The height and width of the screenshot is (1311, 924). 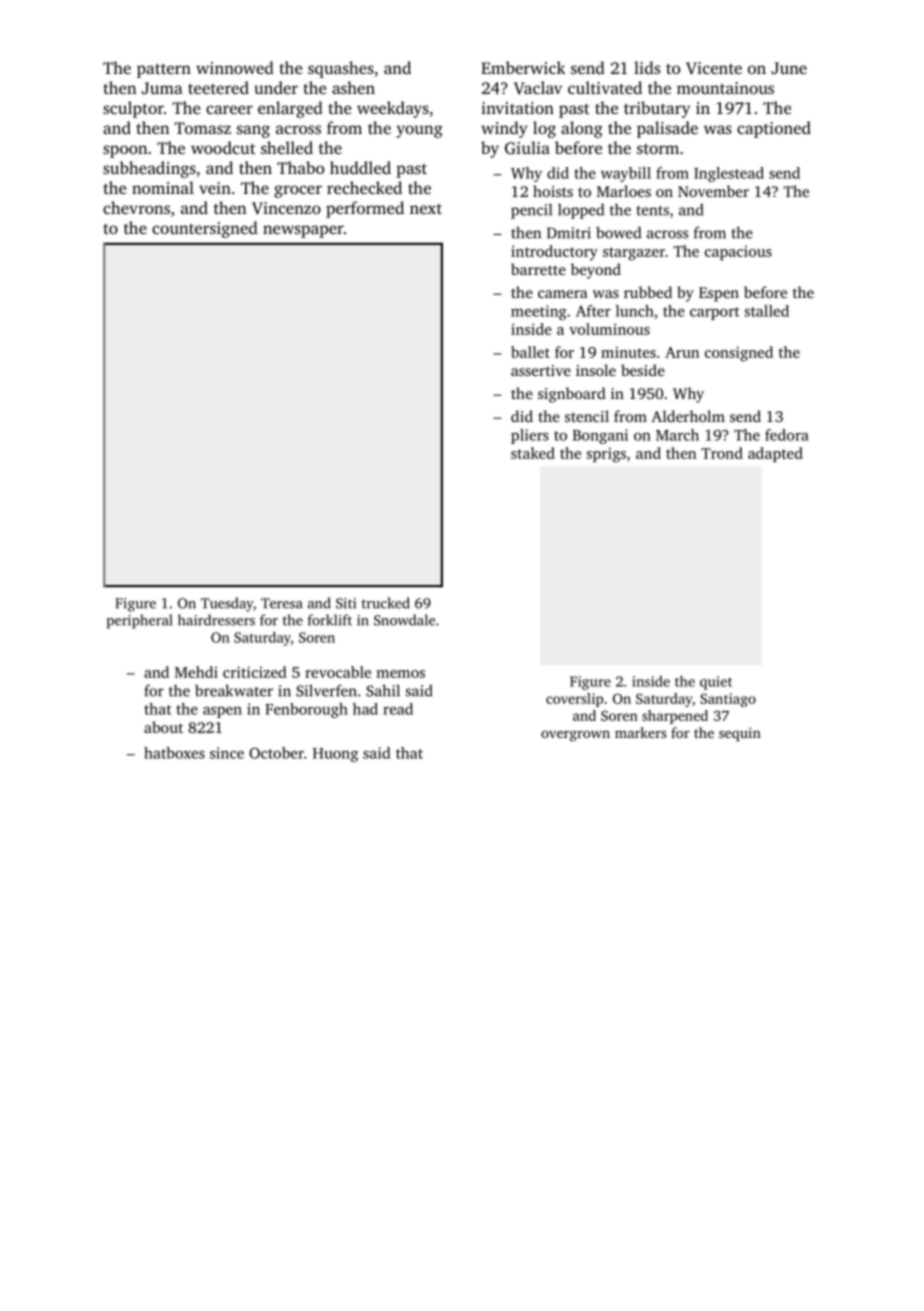 I want to click on cultivated, so click(x=605, y=87).
